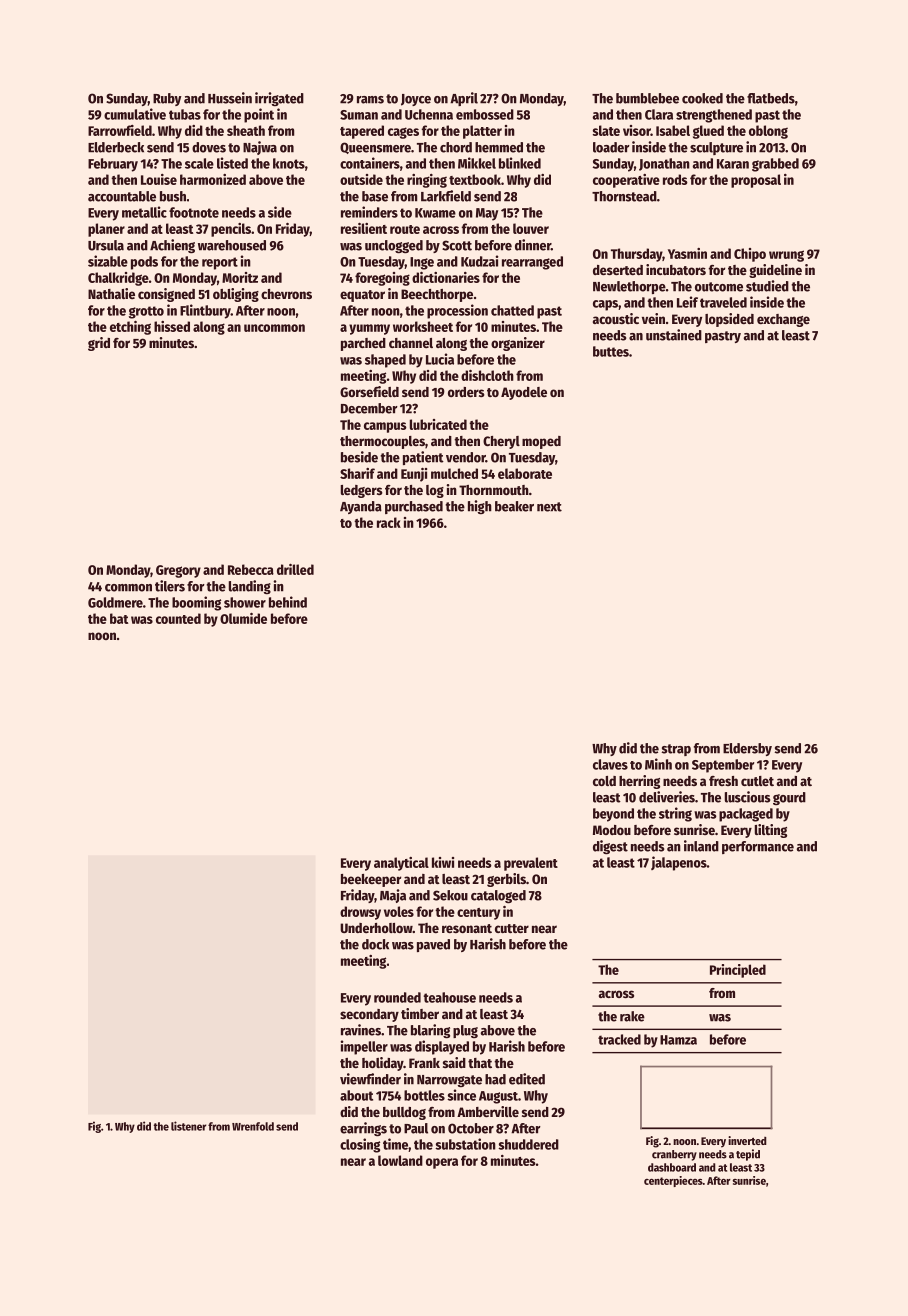  Describe the element at coordinates (411, 343) in the screenshot. I see `channel` at that location.
